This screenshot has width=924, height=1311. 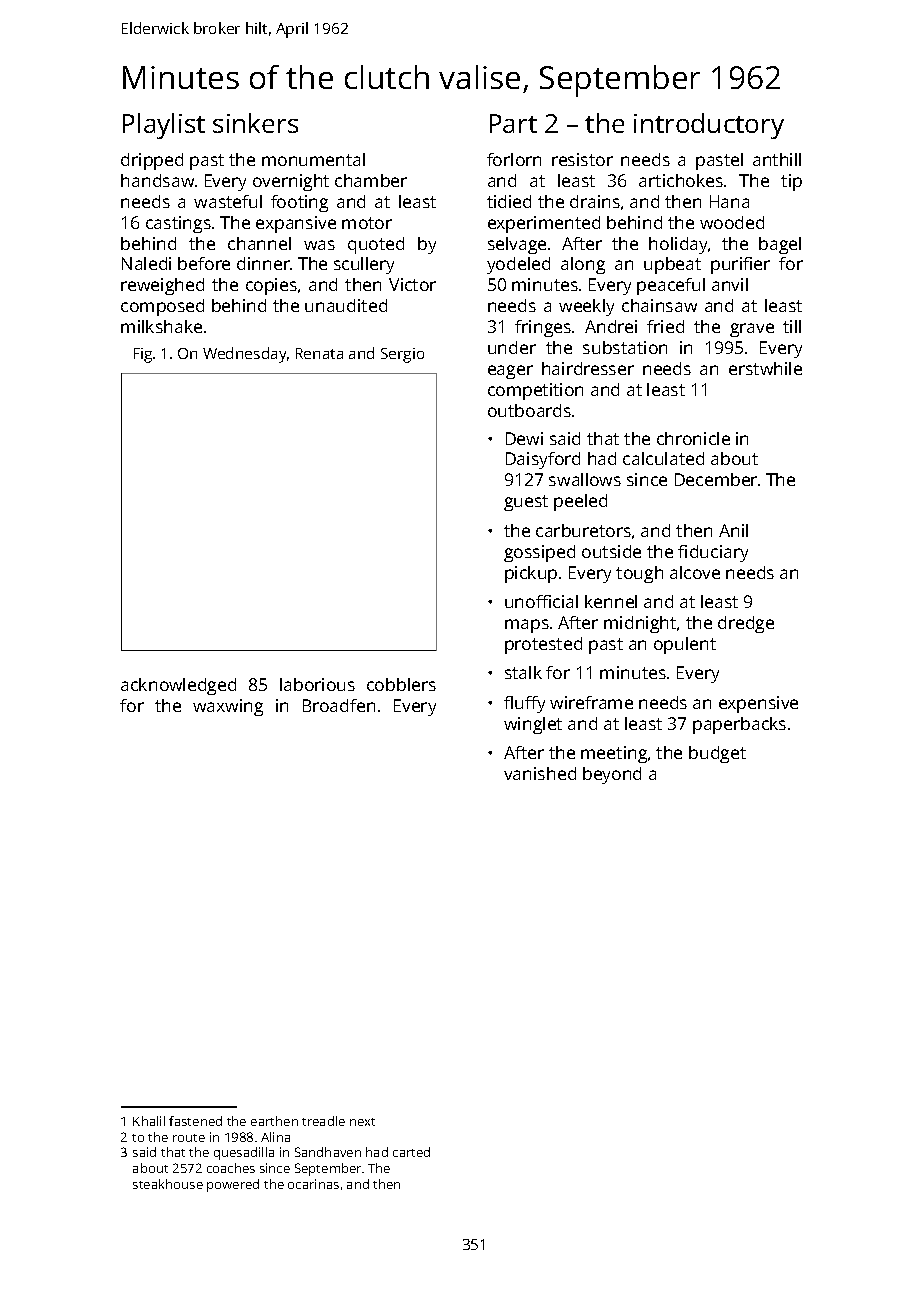 What do you see at coordinates (143, 355) in the screenshot?
I see `Fig` at bounding box center [143, 355].
